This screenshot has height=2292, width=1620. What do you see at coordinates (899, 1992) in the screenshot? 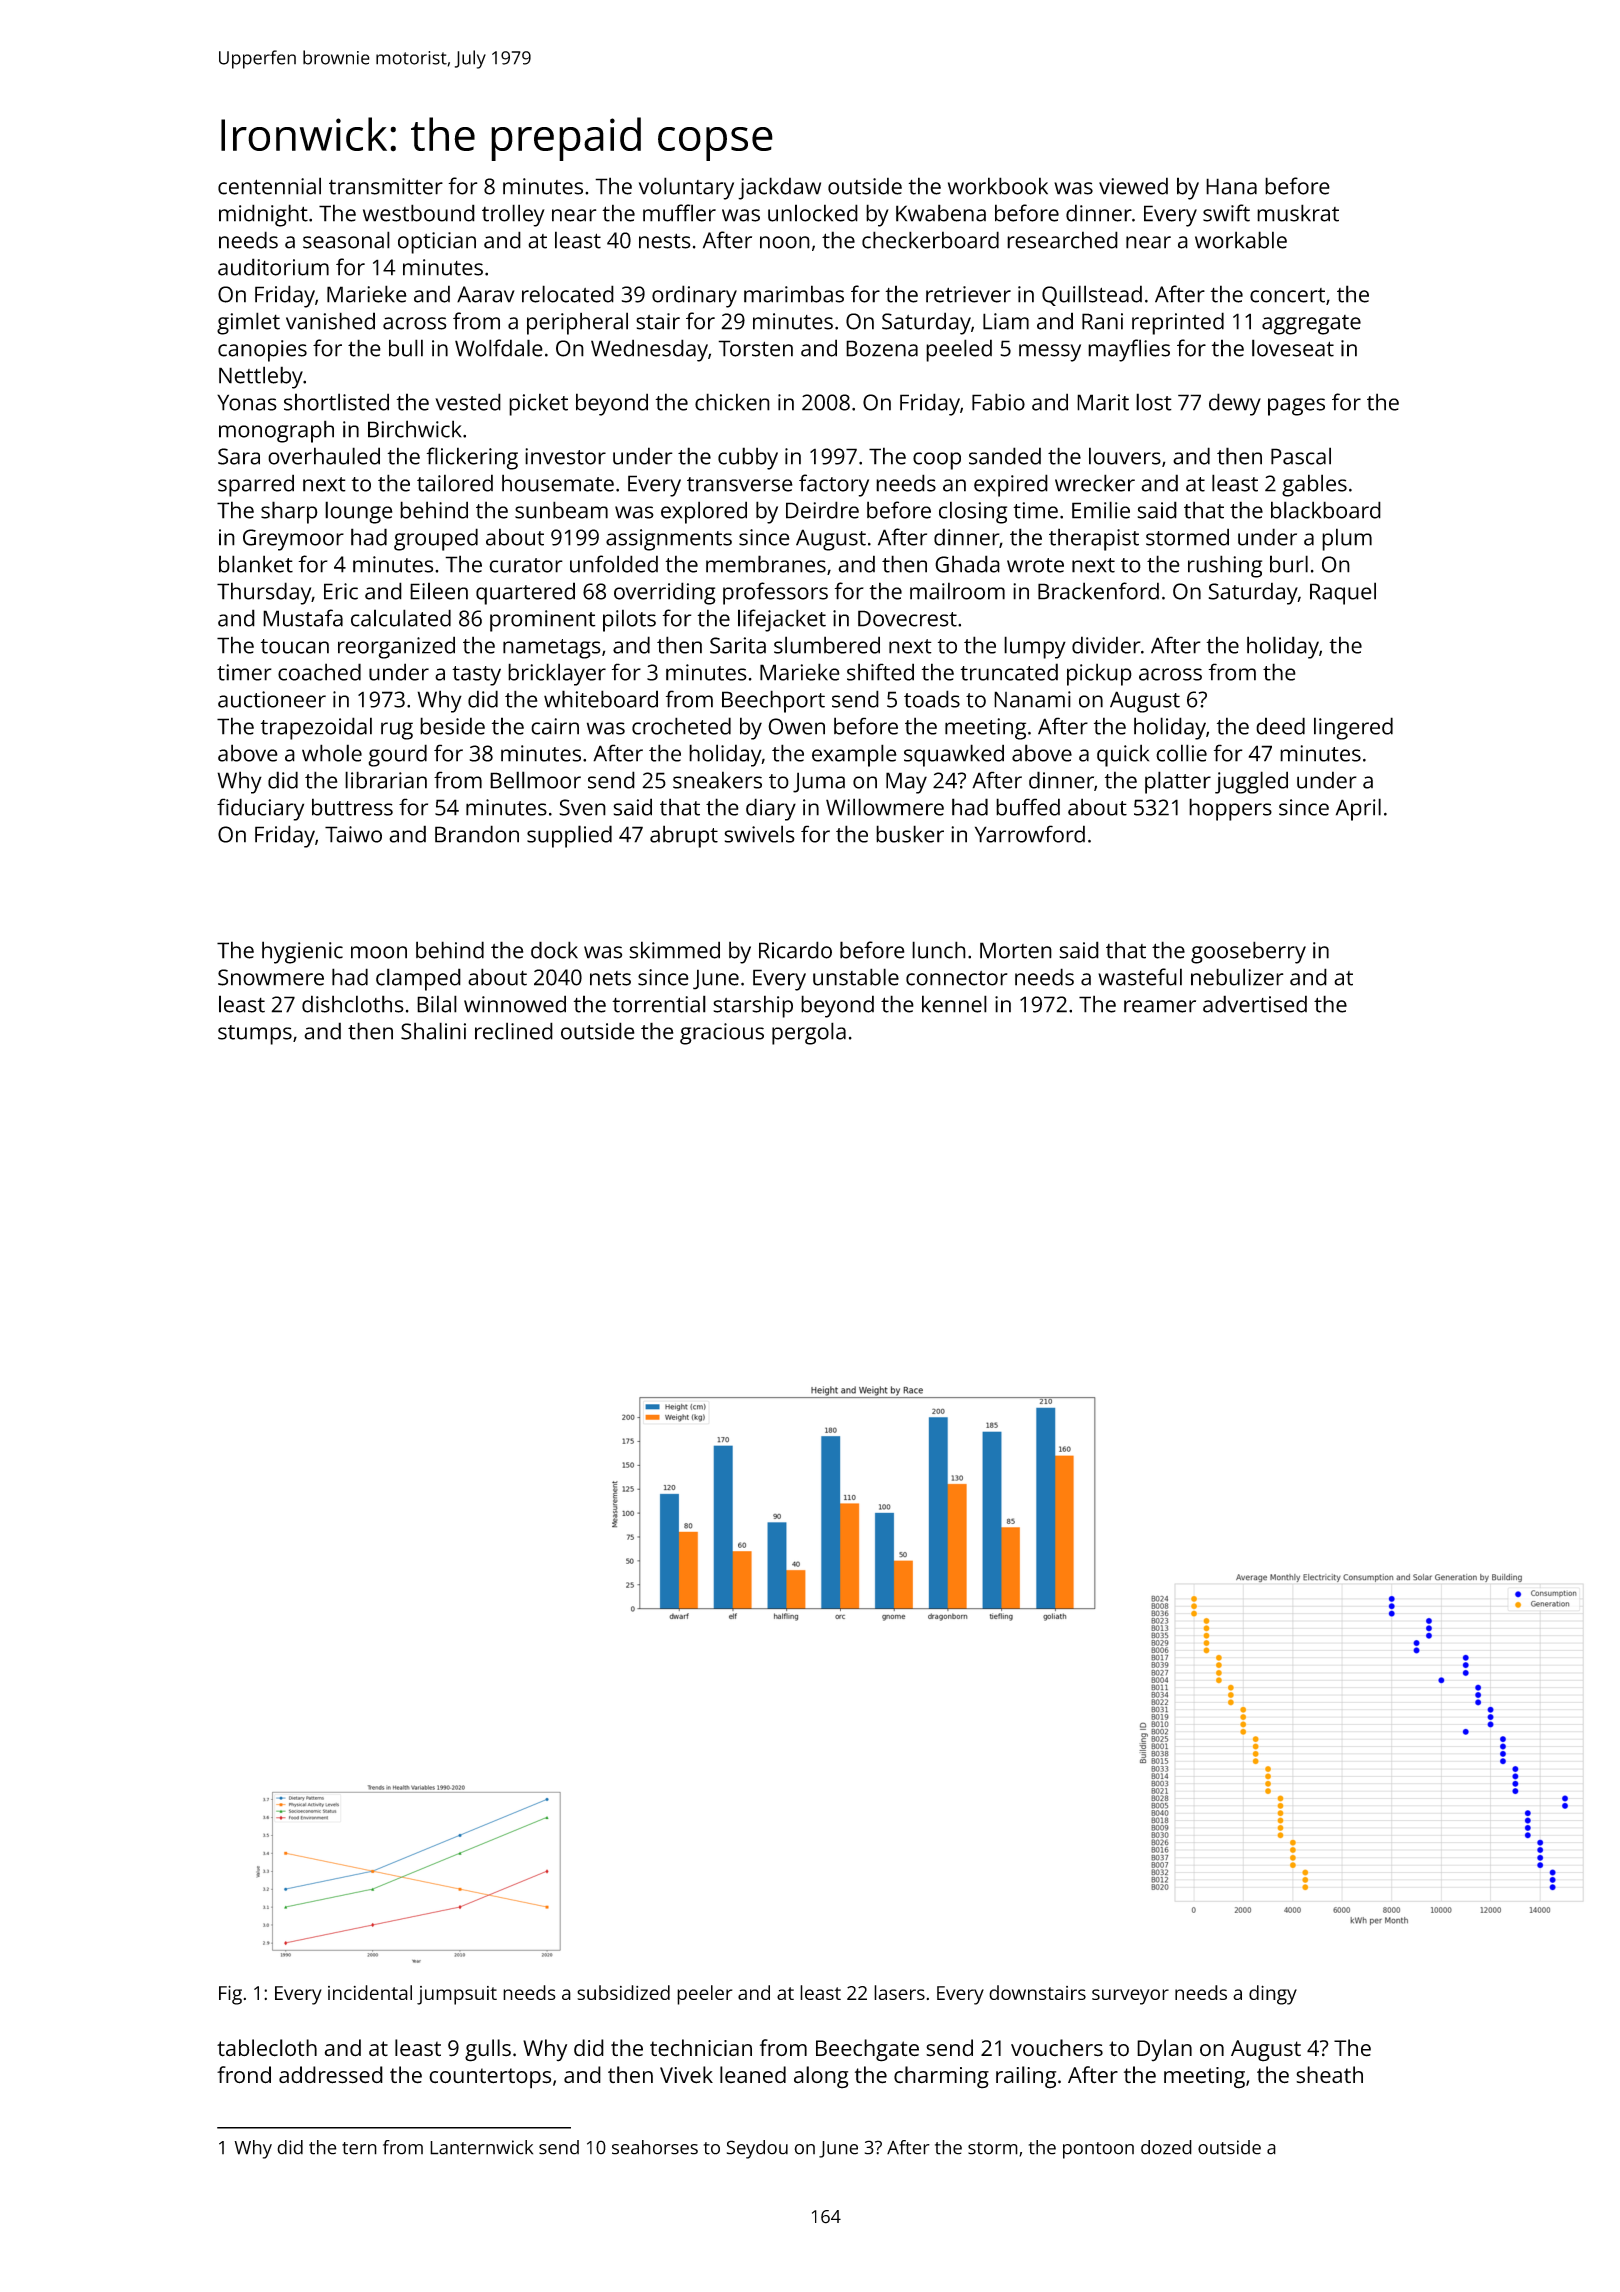
I see `lasers` at bounding box center [899, 1992].
